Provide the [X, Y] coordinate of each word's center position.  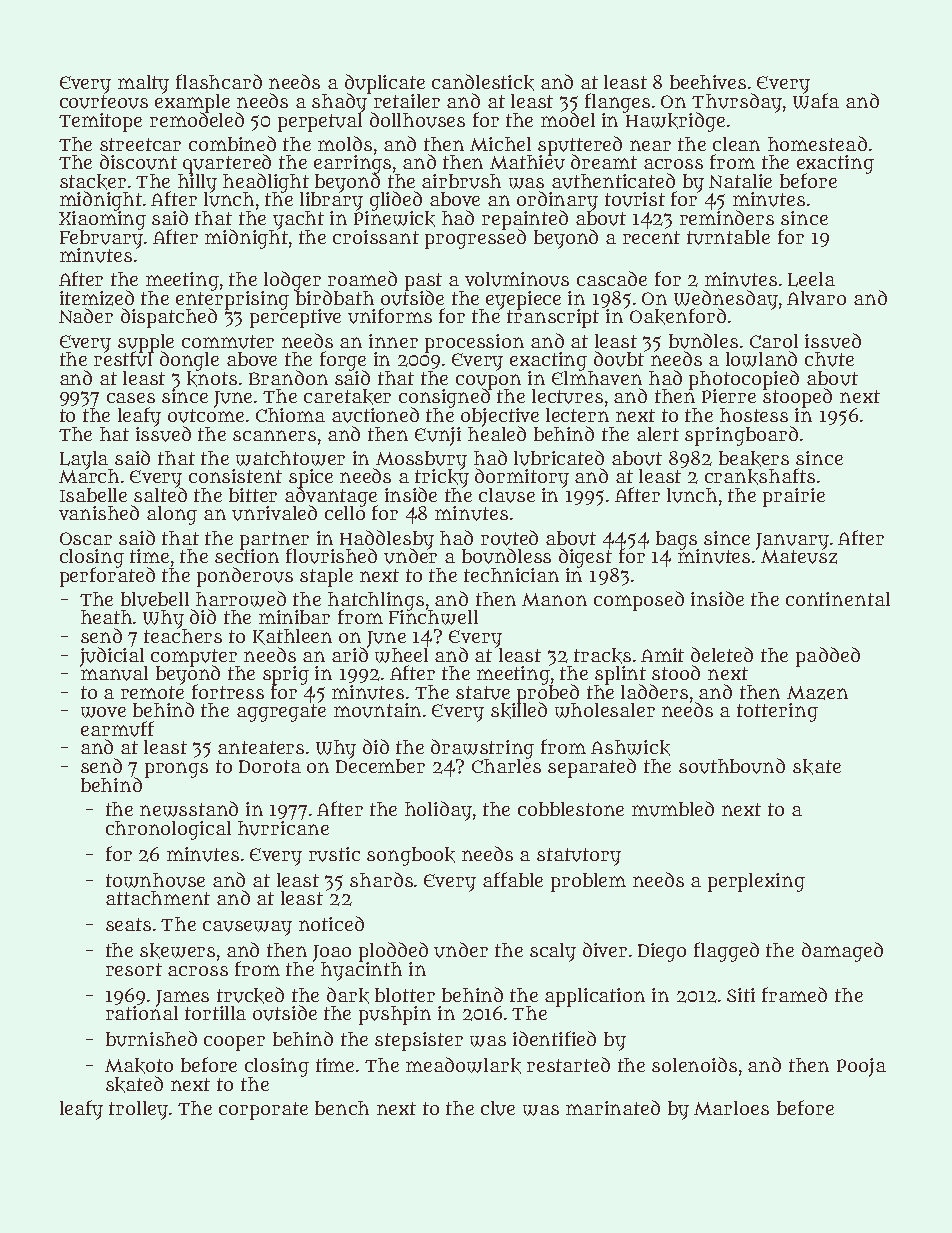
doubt [619, 359]
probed [548, 693]
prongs [176, 769]
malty [143, 84]
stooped [797, 398]
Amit [662, 655]
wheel [401, 655]
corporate [263, 1111]
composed [639, 601]
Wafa [816, 101]
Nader [86, 315]
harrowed [241, 599]
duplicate [385, 84]
